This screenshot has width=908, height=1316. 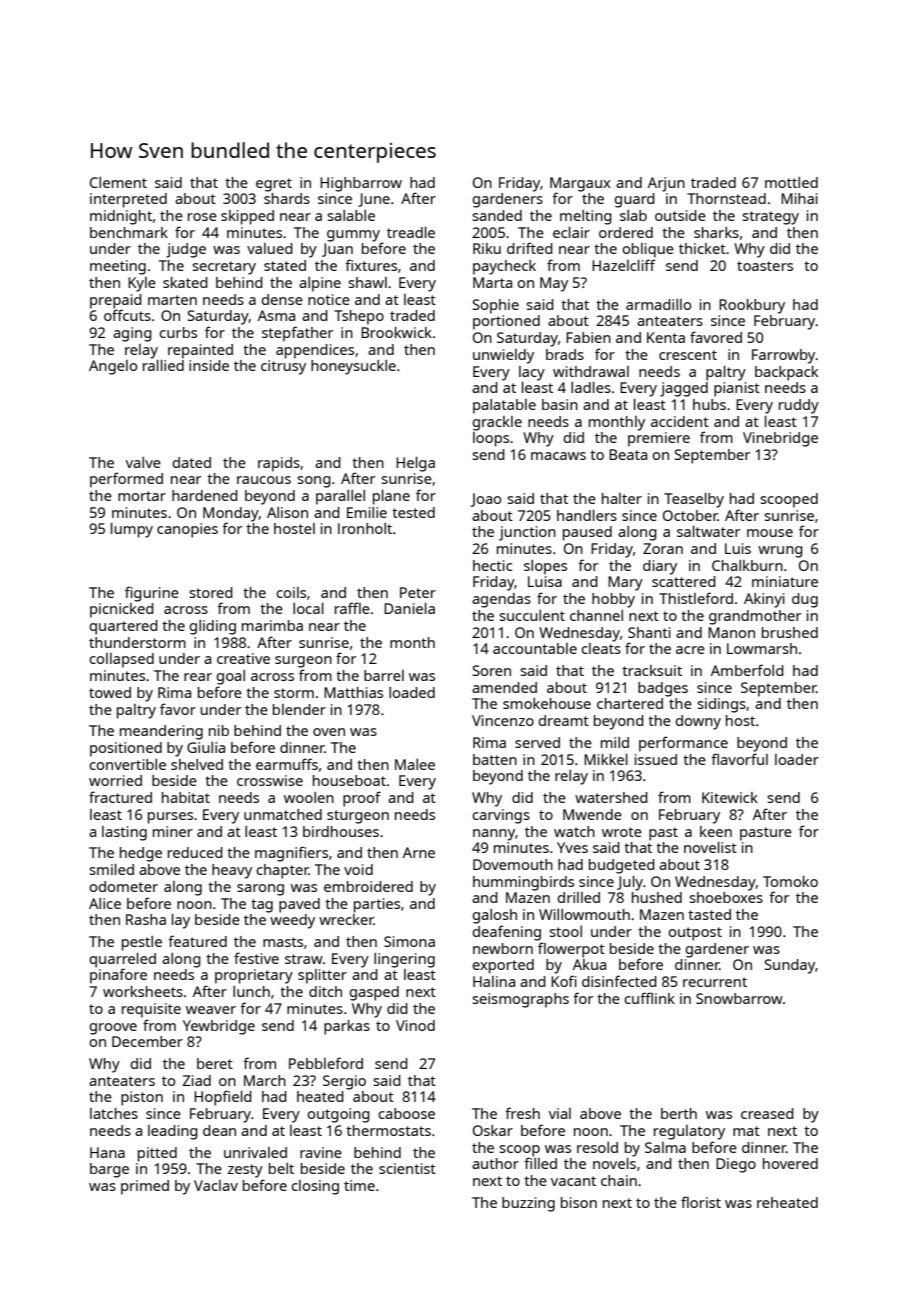 What do you see at coordinates (770, 218) in the screenshot?
I see `strategy` at bounding box center [770, 218].
